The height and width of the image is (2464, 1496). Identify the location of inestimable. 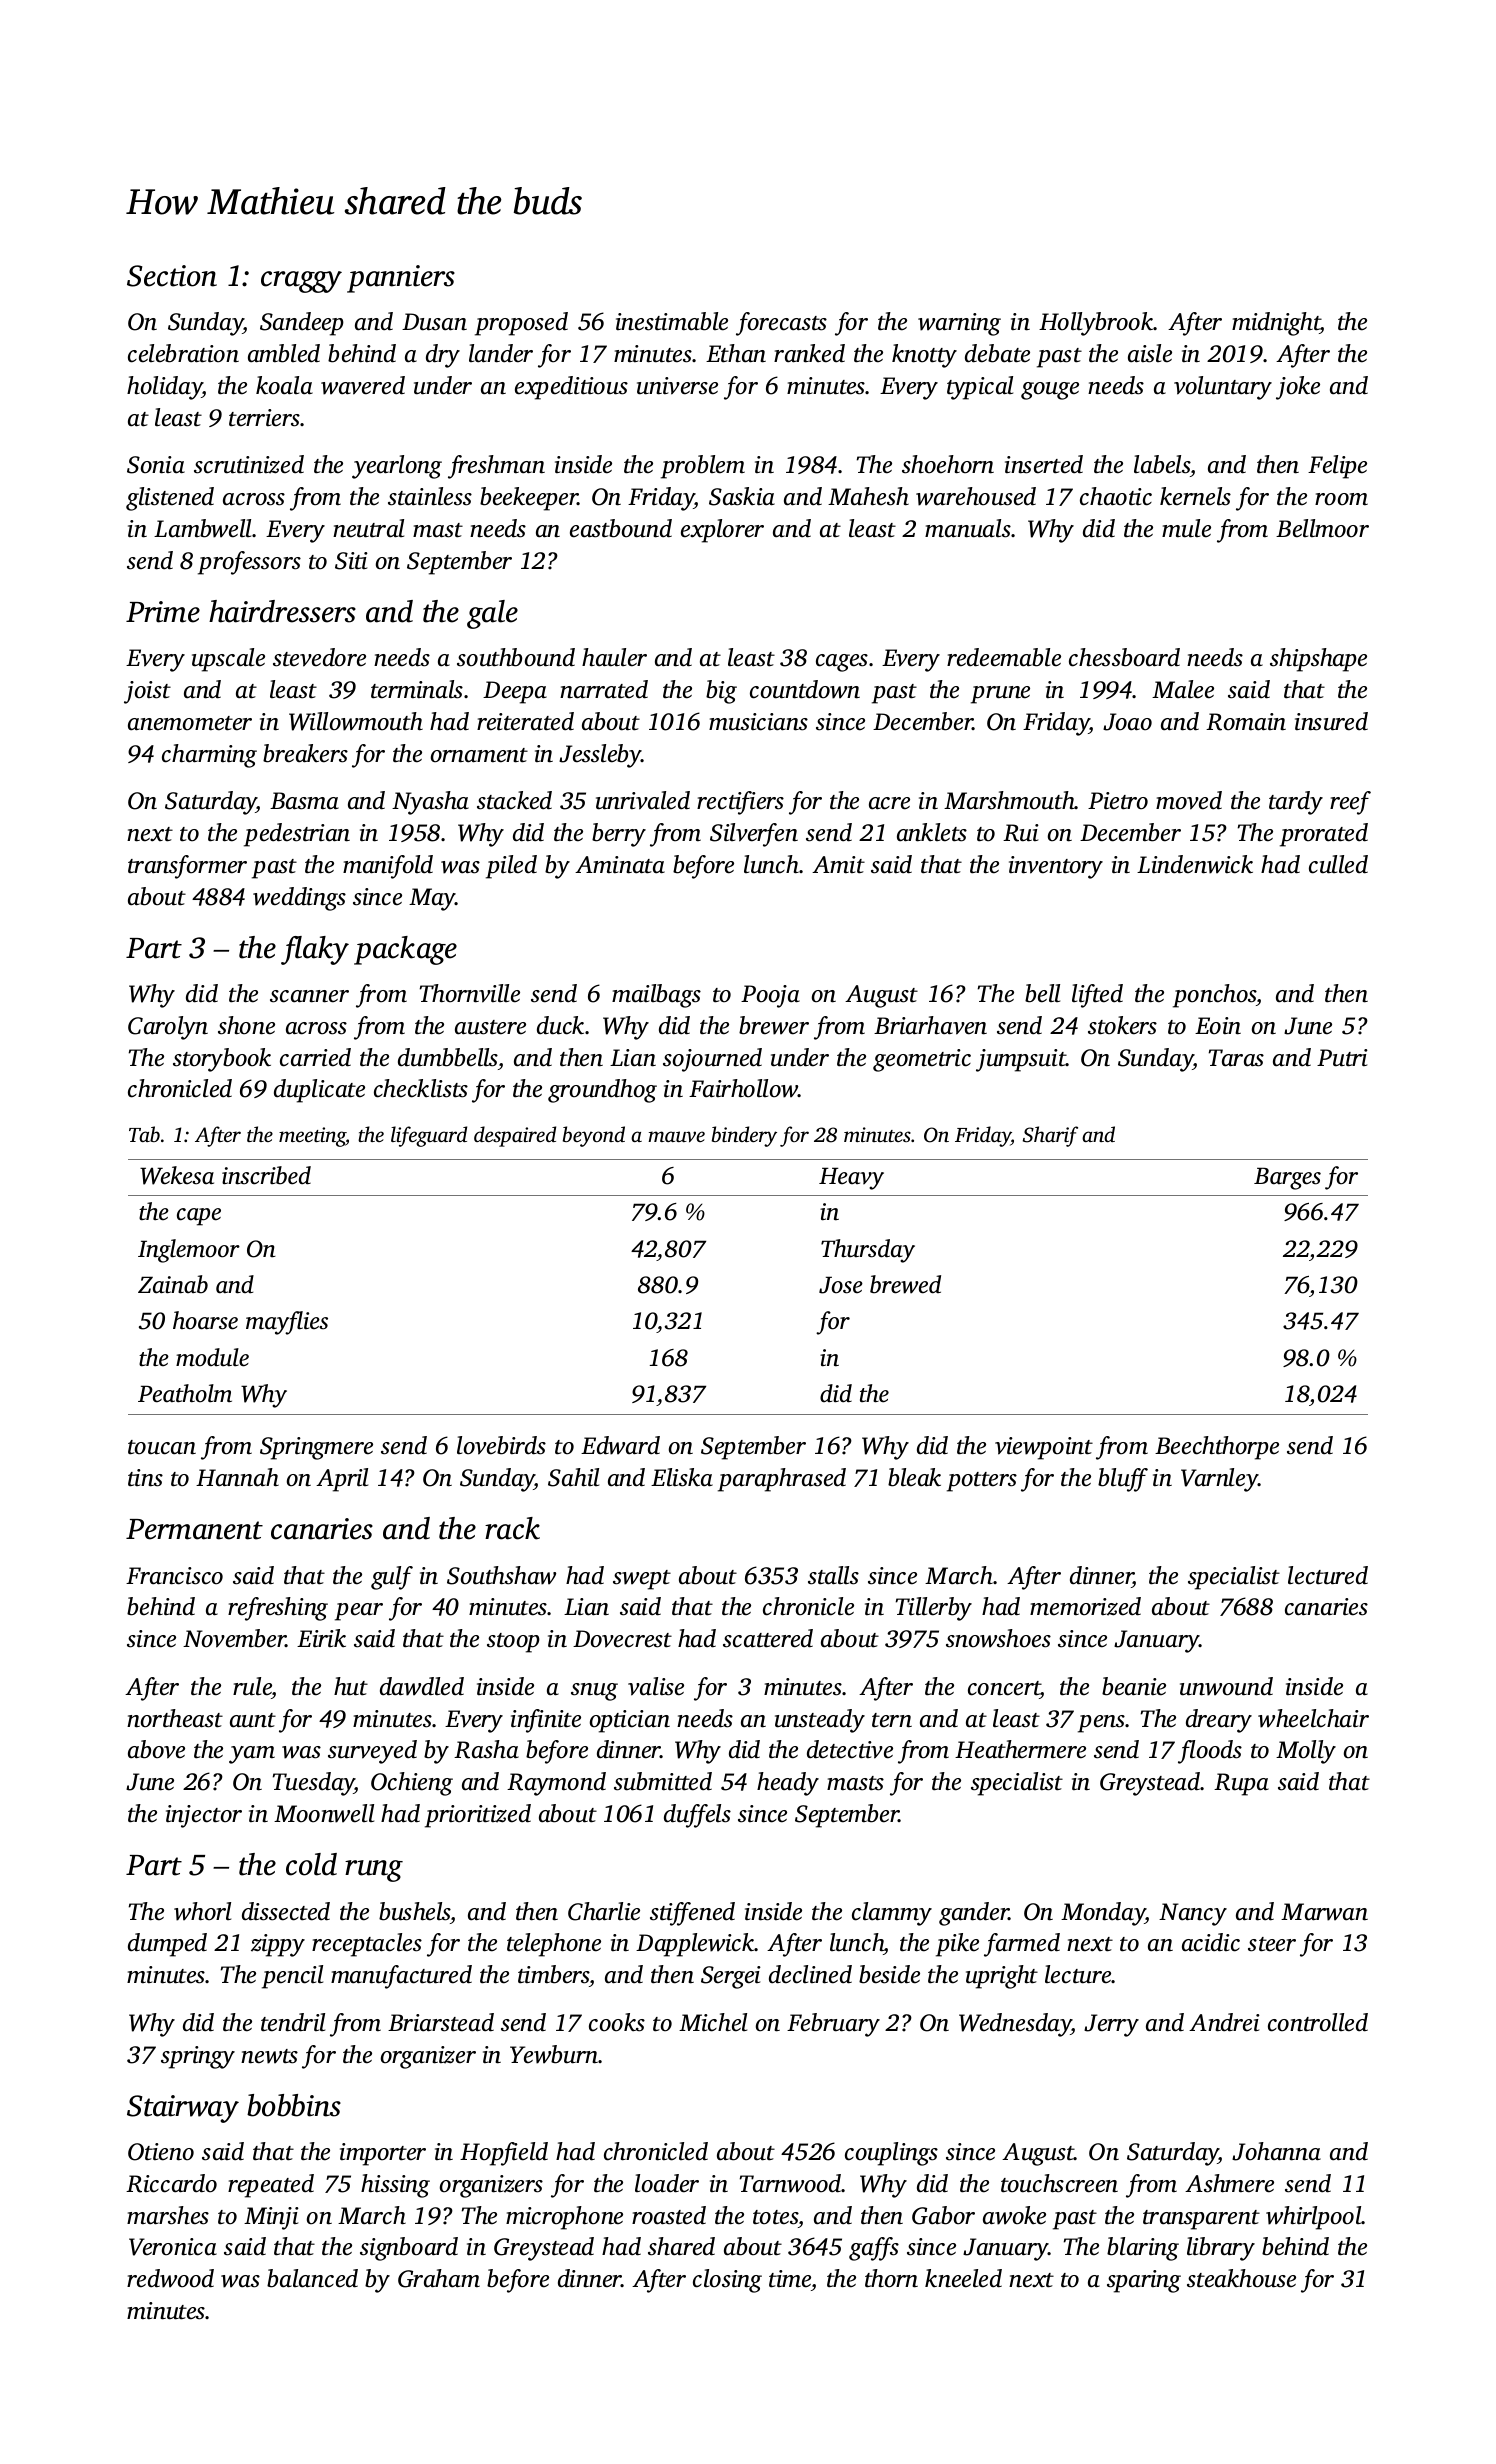
(672, 321).
